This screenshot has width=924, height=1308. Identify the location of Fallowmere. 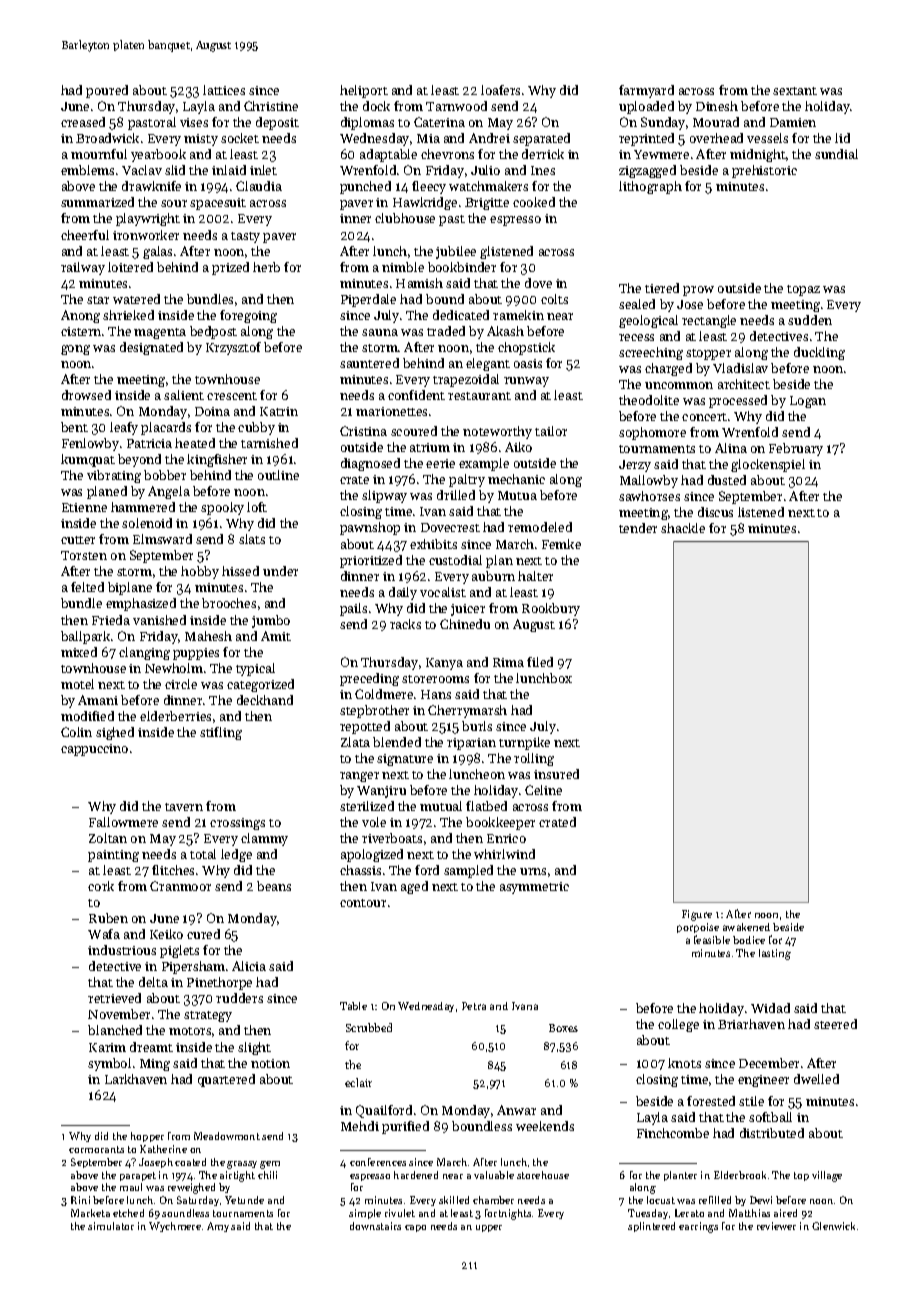
(123, 822).
